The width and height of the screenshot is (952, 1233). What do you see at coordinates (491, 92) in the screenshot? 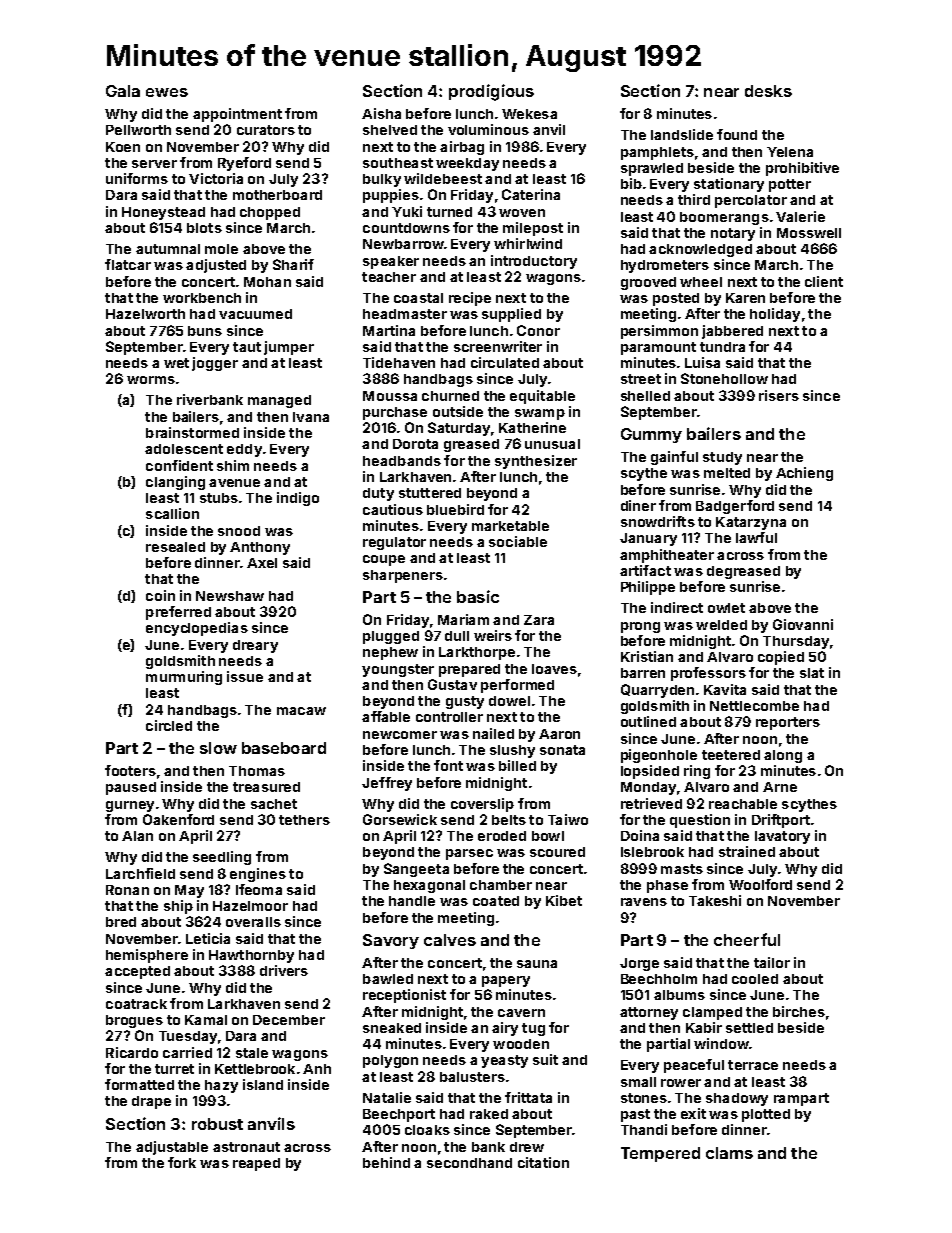
I see `prodigious` at bounding box center [491, 92].
